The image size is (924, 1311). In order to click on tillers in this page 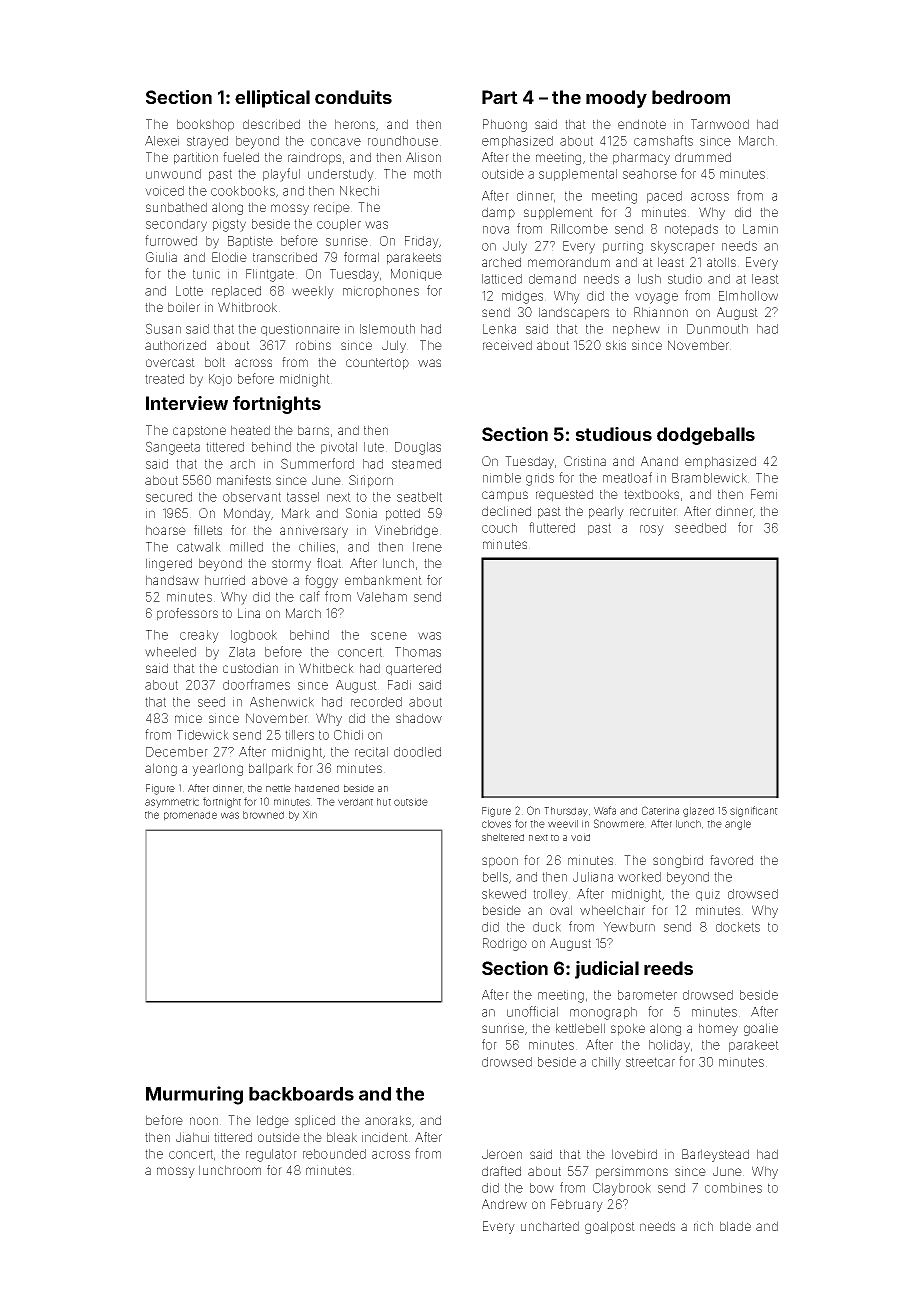, I will do `click(299, 735)`.
